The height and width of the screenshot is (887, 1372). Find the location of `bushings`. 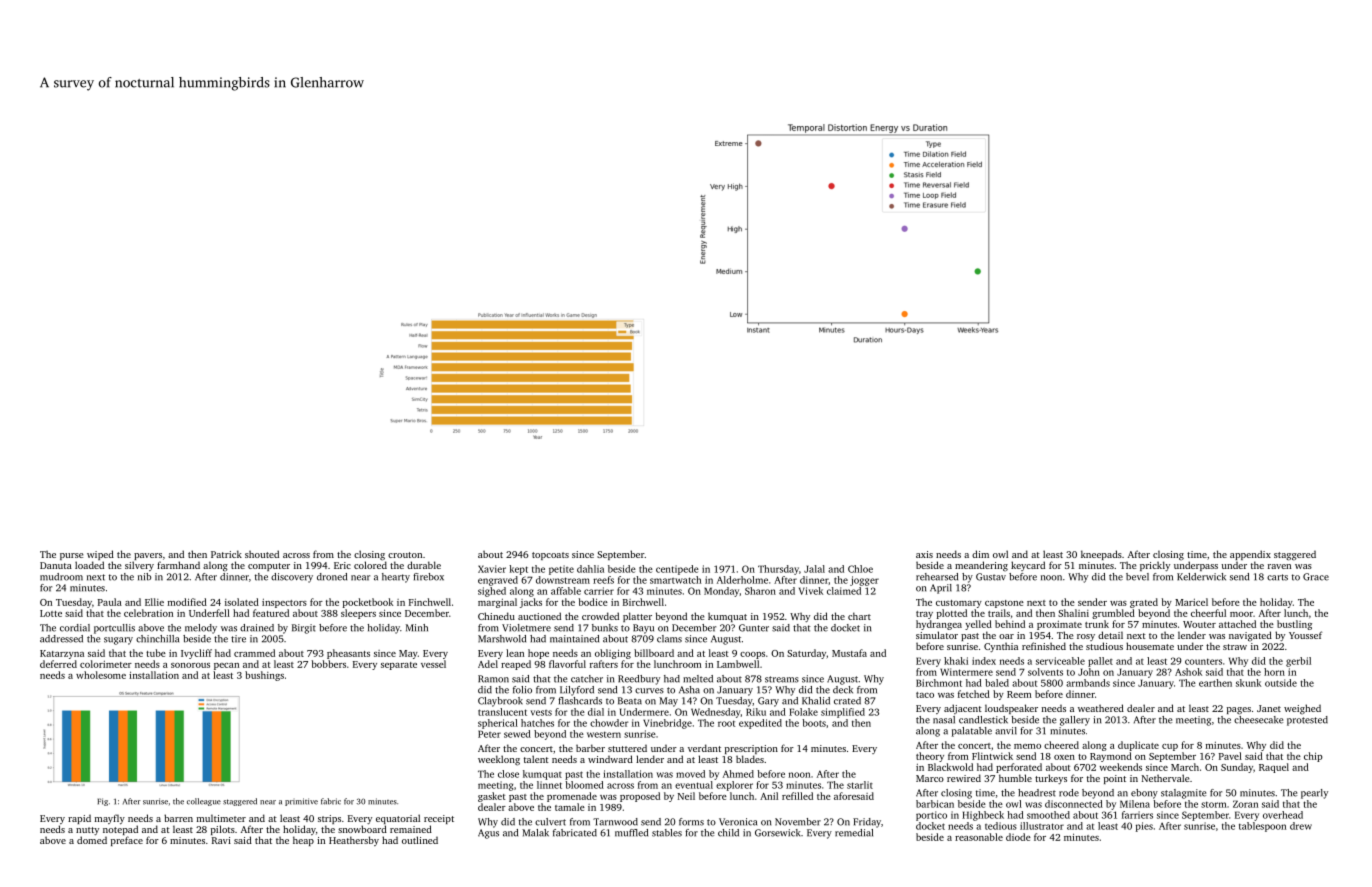

bushings is located at coordinates (264, 676).
